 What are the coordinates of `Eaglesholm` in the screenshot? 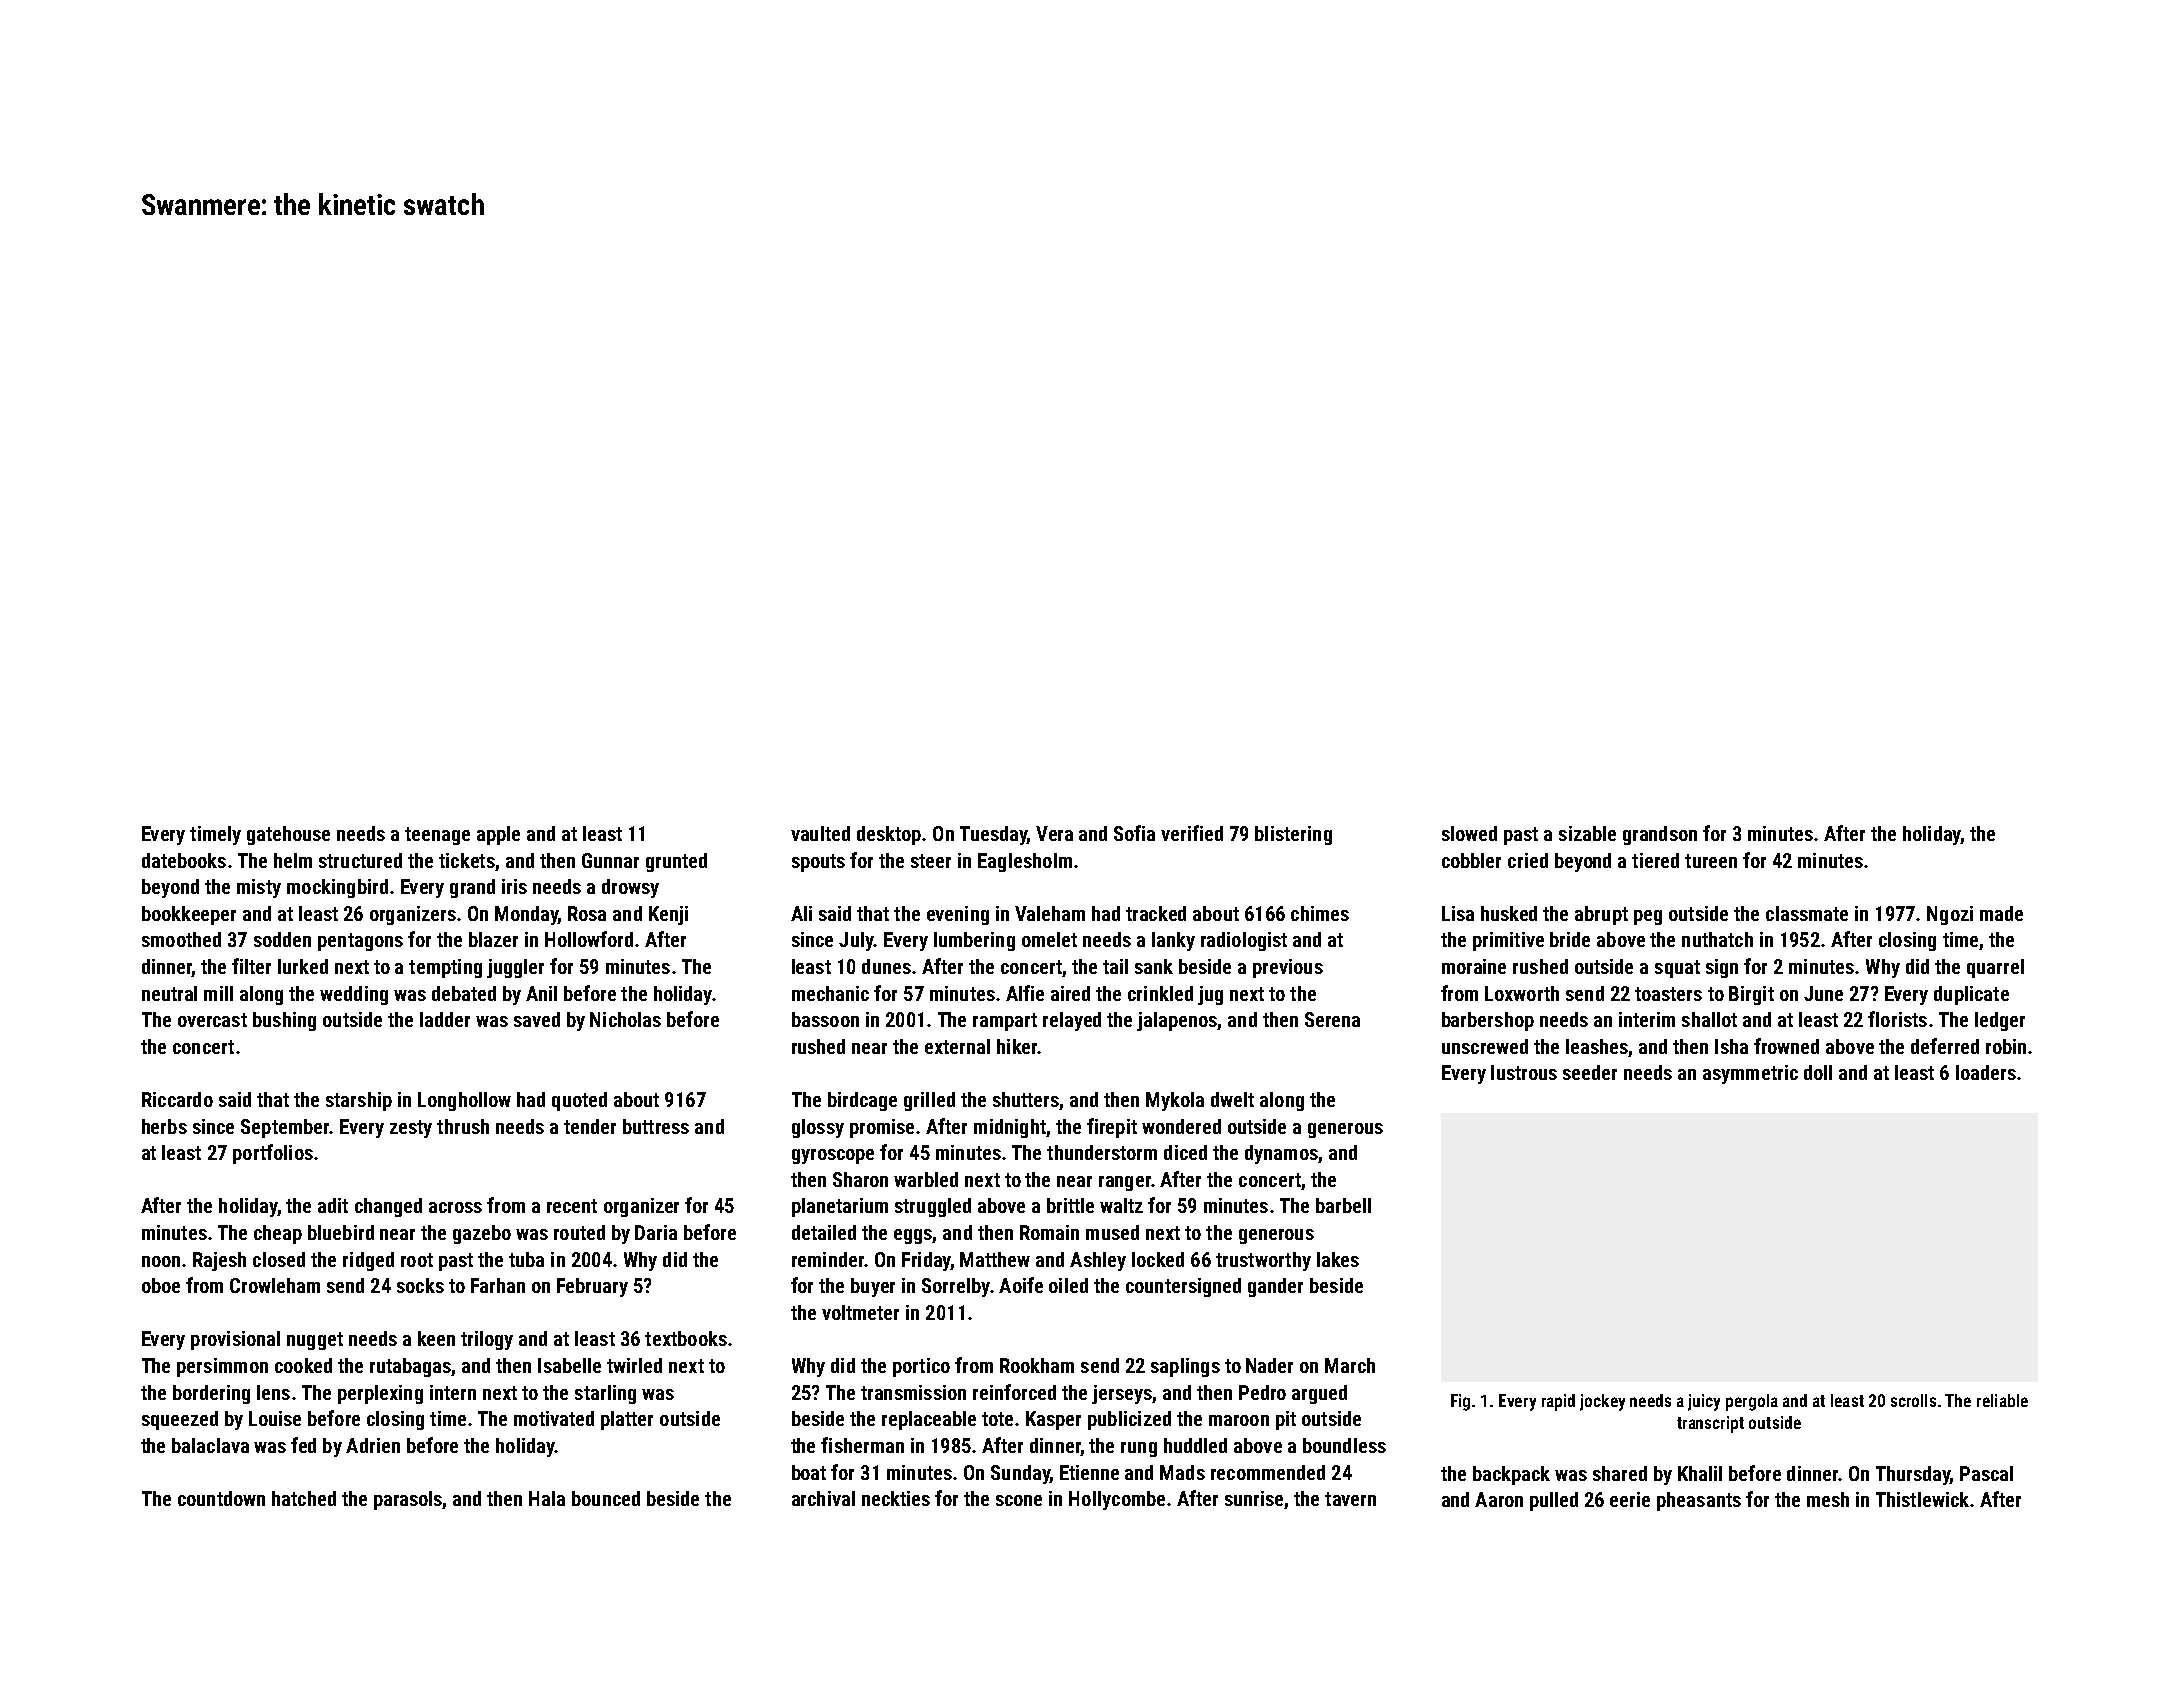 It's located at (1025, 862).
